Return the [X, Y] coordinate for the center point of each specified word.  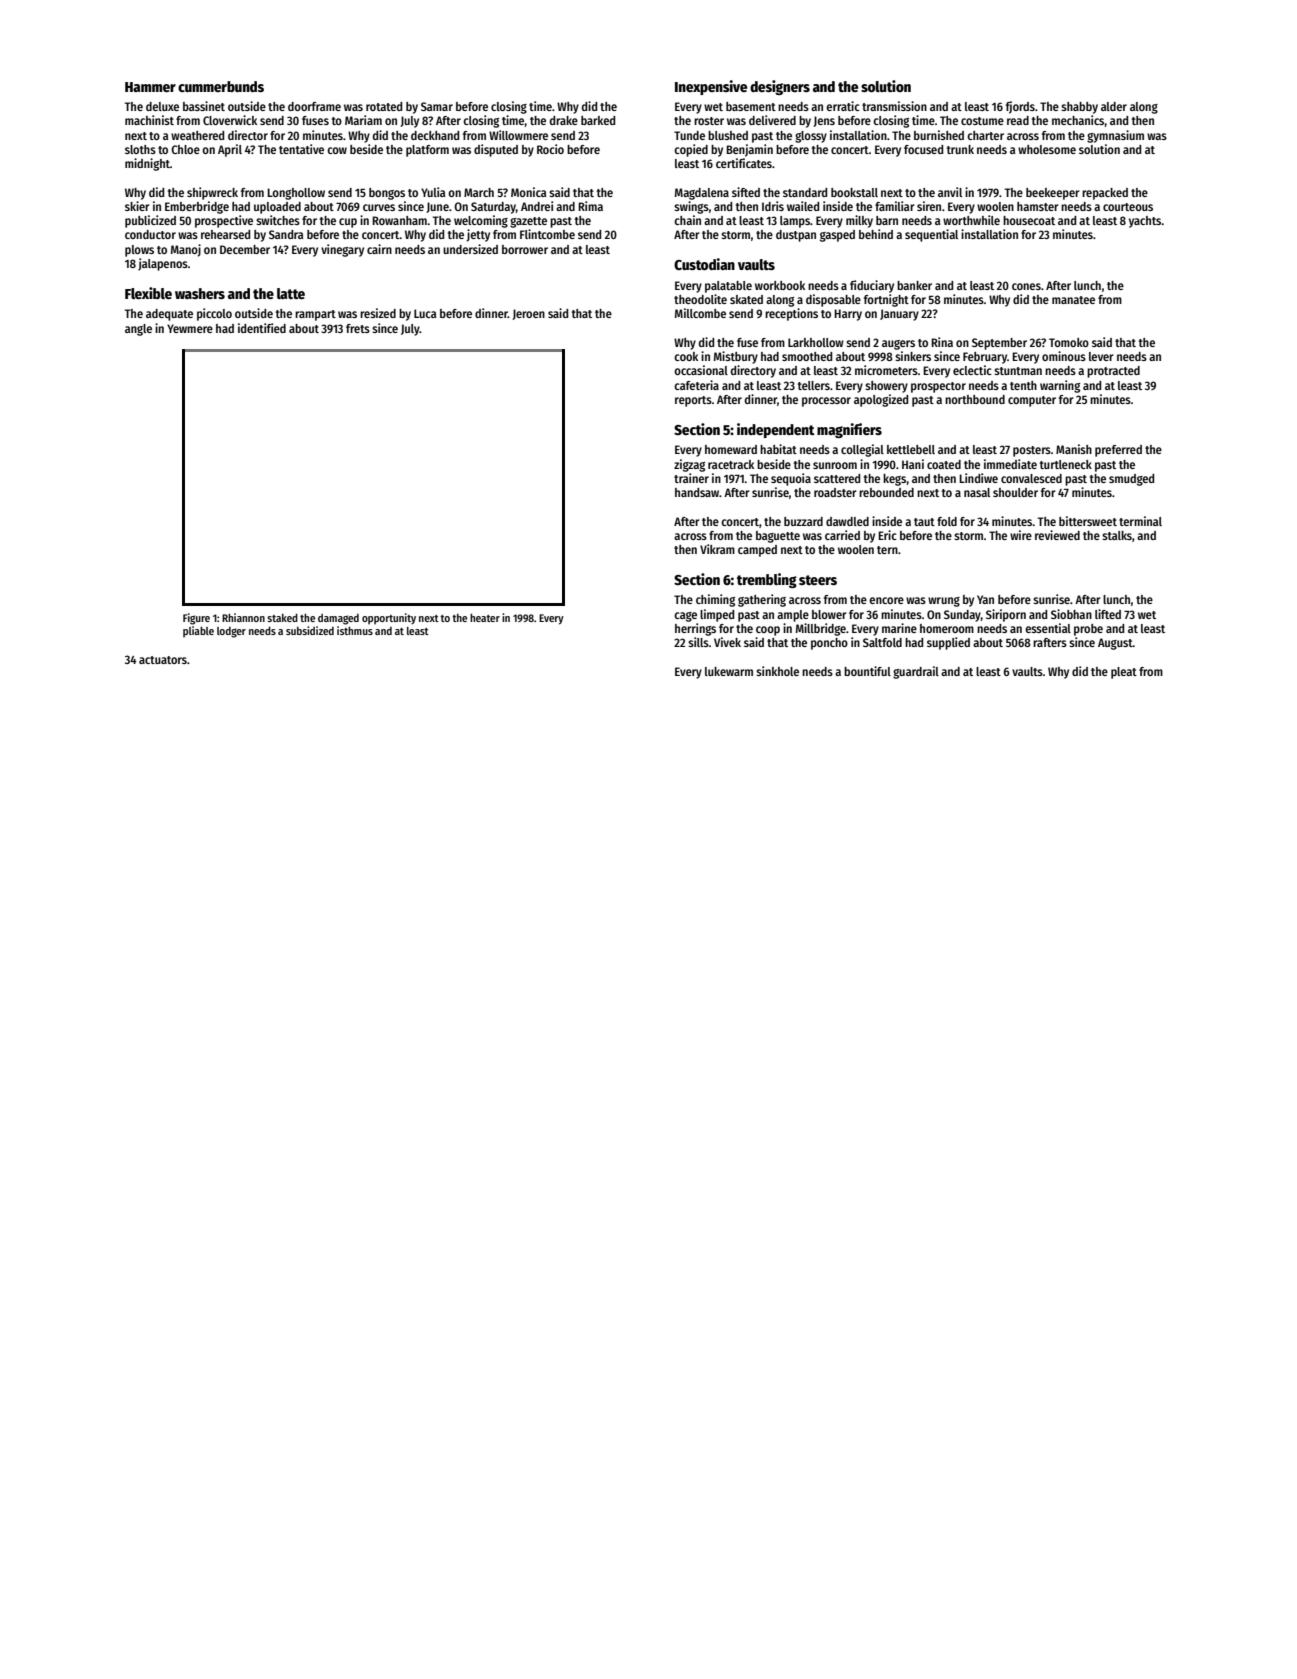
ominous [1064, 356]
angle [138, 330]
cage [685, 617]
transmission [894, 106]
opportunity [389, 619]
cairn [379, 249]
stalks [1117, 535]
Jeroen [529, 314]
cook [686, 356]
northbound [975, 399]
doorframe [314, 106]
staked [282, 618]
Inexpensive [711, 87]
